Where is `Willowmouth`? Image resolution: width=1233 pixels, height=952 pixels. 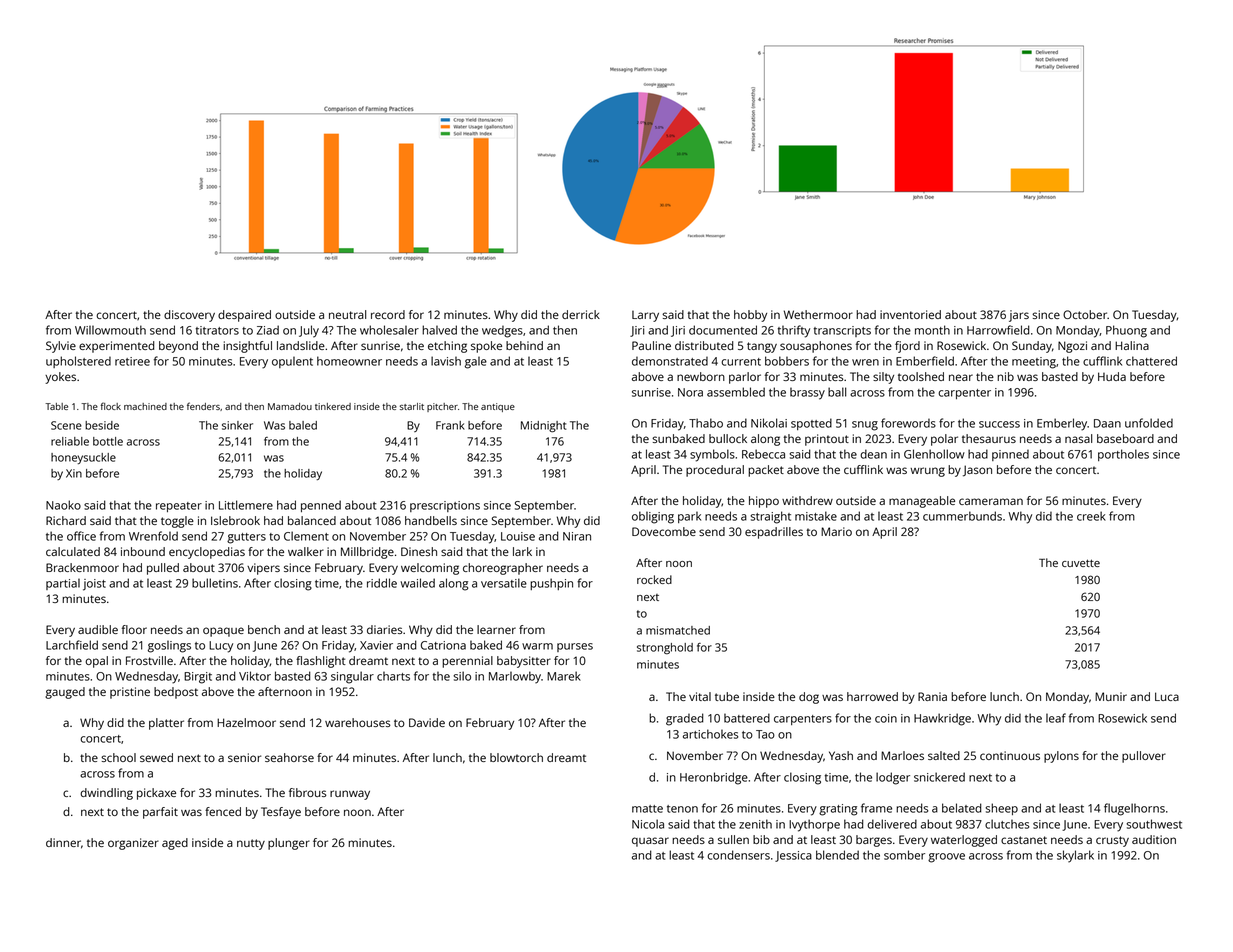 Willowmouth is located at coordinates (110, 330).
